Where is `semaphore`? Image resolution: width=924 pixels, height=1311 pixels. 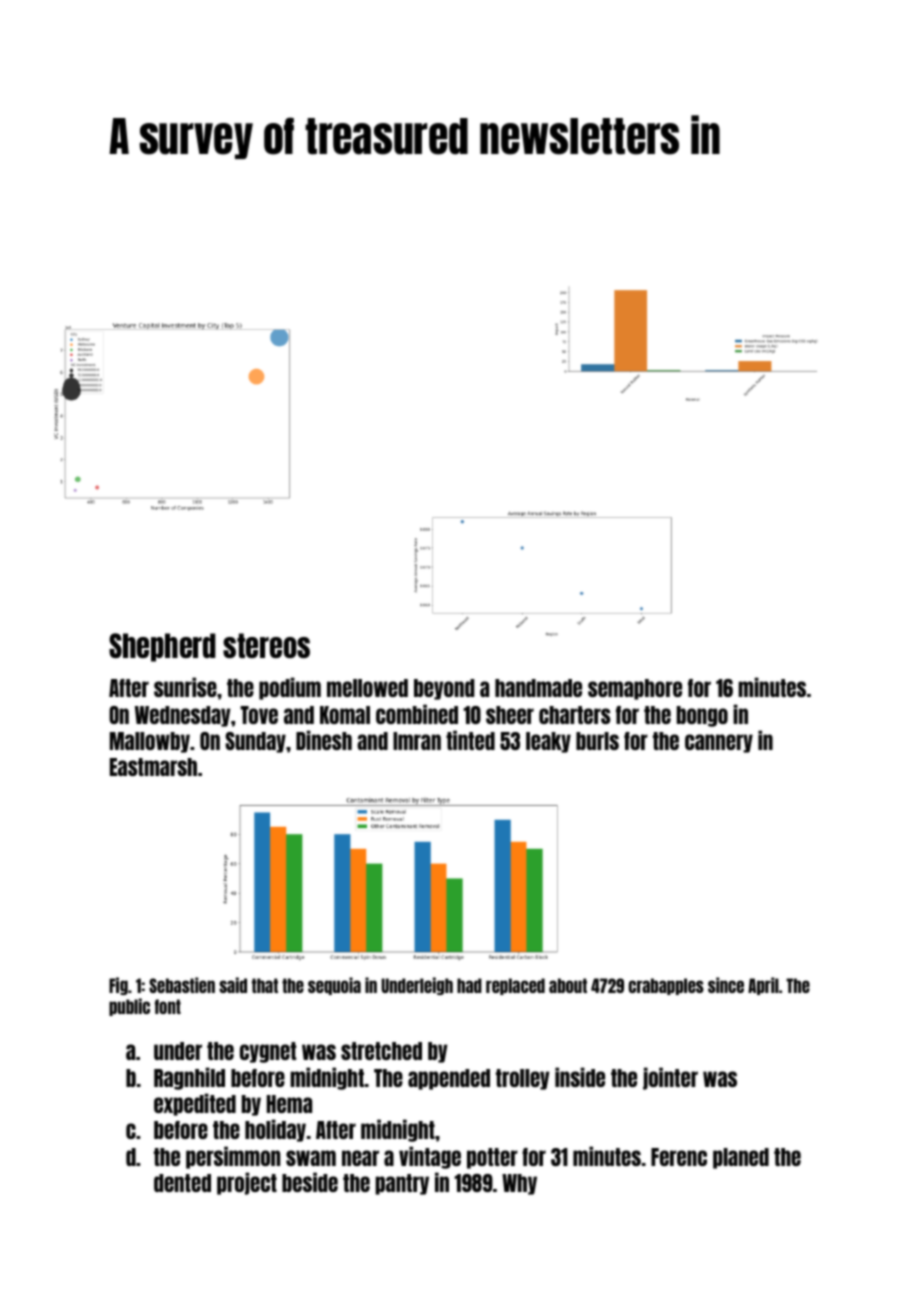 semaphore is located at coordinates (635, 689).
